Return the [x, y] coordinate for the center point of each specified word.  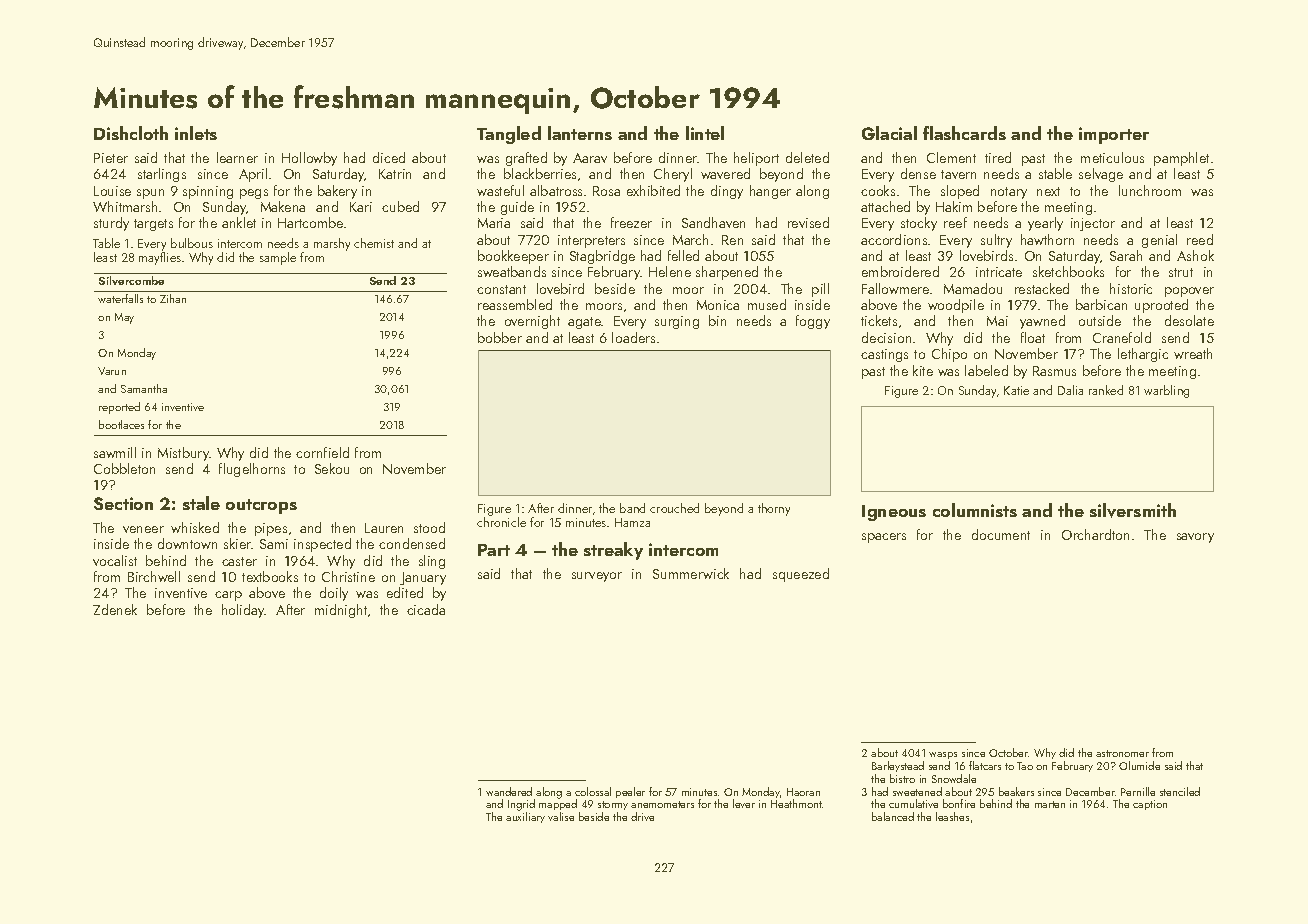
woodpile [956, 306]
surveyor [597, 577]
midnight [341, 611]
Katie [1016, 390]
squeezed [801, 575]
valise [561, 816]
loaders [633, 337]
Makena [283, 206]
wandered [509, 791]
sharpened [727, 273]
